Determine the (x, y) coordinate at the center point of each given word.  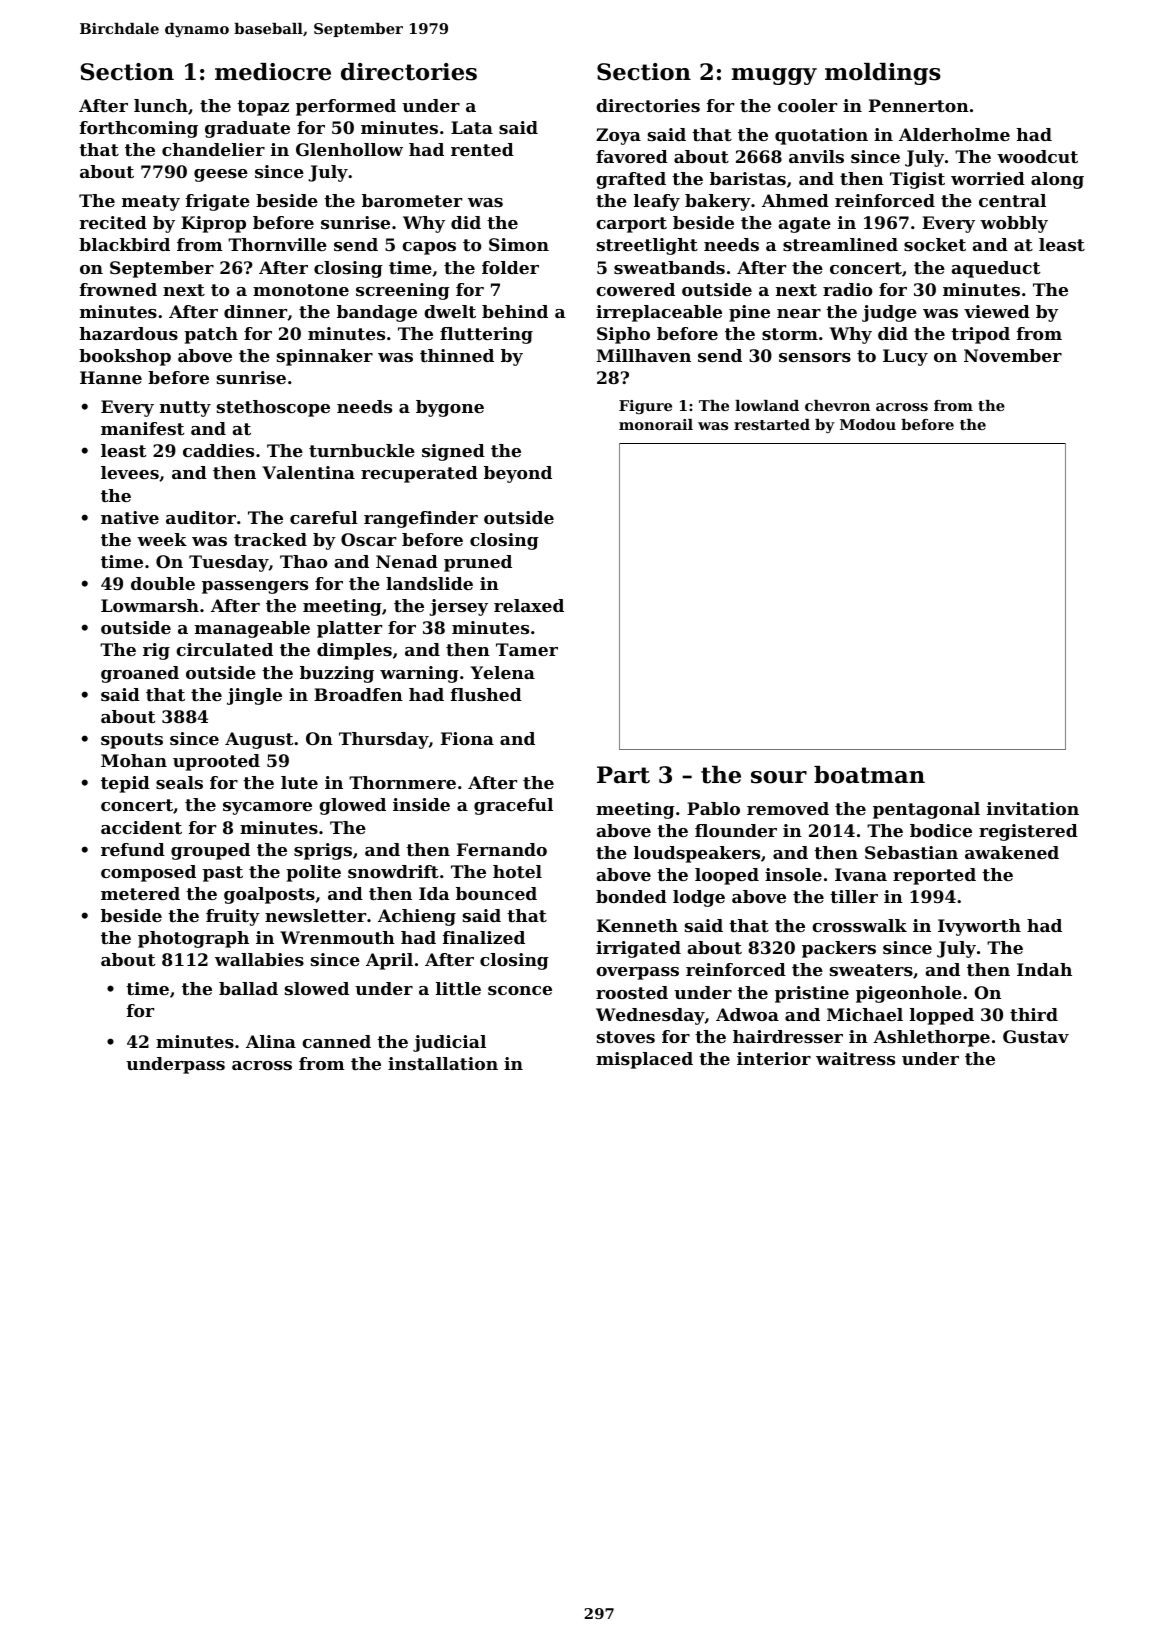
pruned (478, 563)
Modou (868, 424)
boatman (869, 775)
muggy (774, 76)
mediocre (273, 72)
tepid (125, 784)
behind (515, 311)
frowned (118, 289)
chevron (837, 405)
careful (324, 517)
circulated (224, 649)
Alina (271, 1041)
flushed (486, 694)
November (1013, 355)
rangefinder (421, 519)
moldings (883, 74)
